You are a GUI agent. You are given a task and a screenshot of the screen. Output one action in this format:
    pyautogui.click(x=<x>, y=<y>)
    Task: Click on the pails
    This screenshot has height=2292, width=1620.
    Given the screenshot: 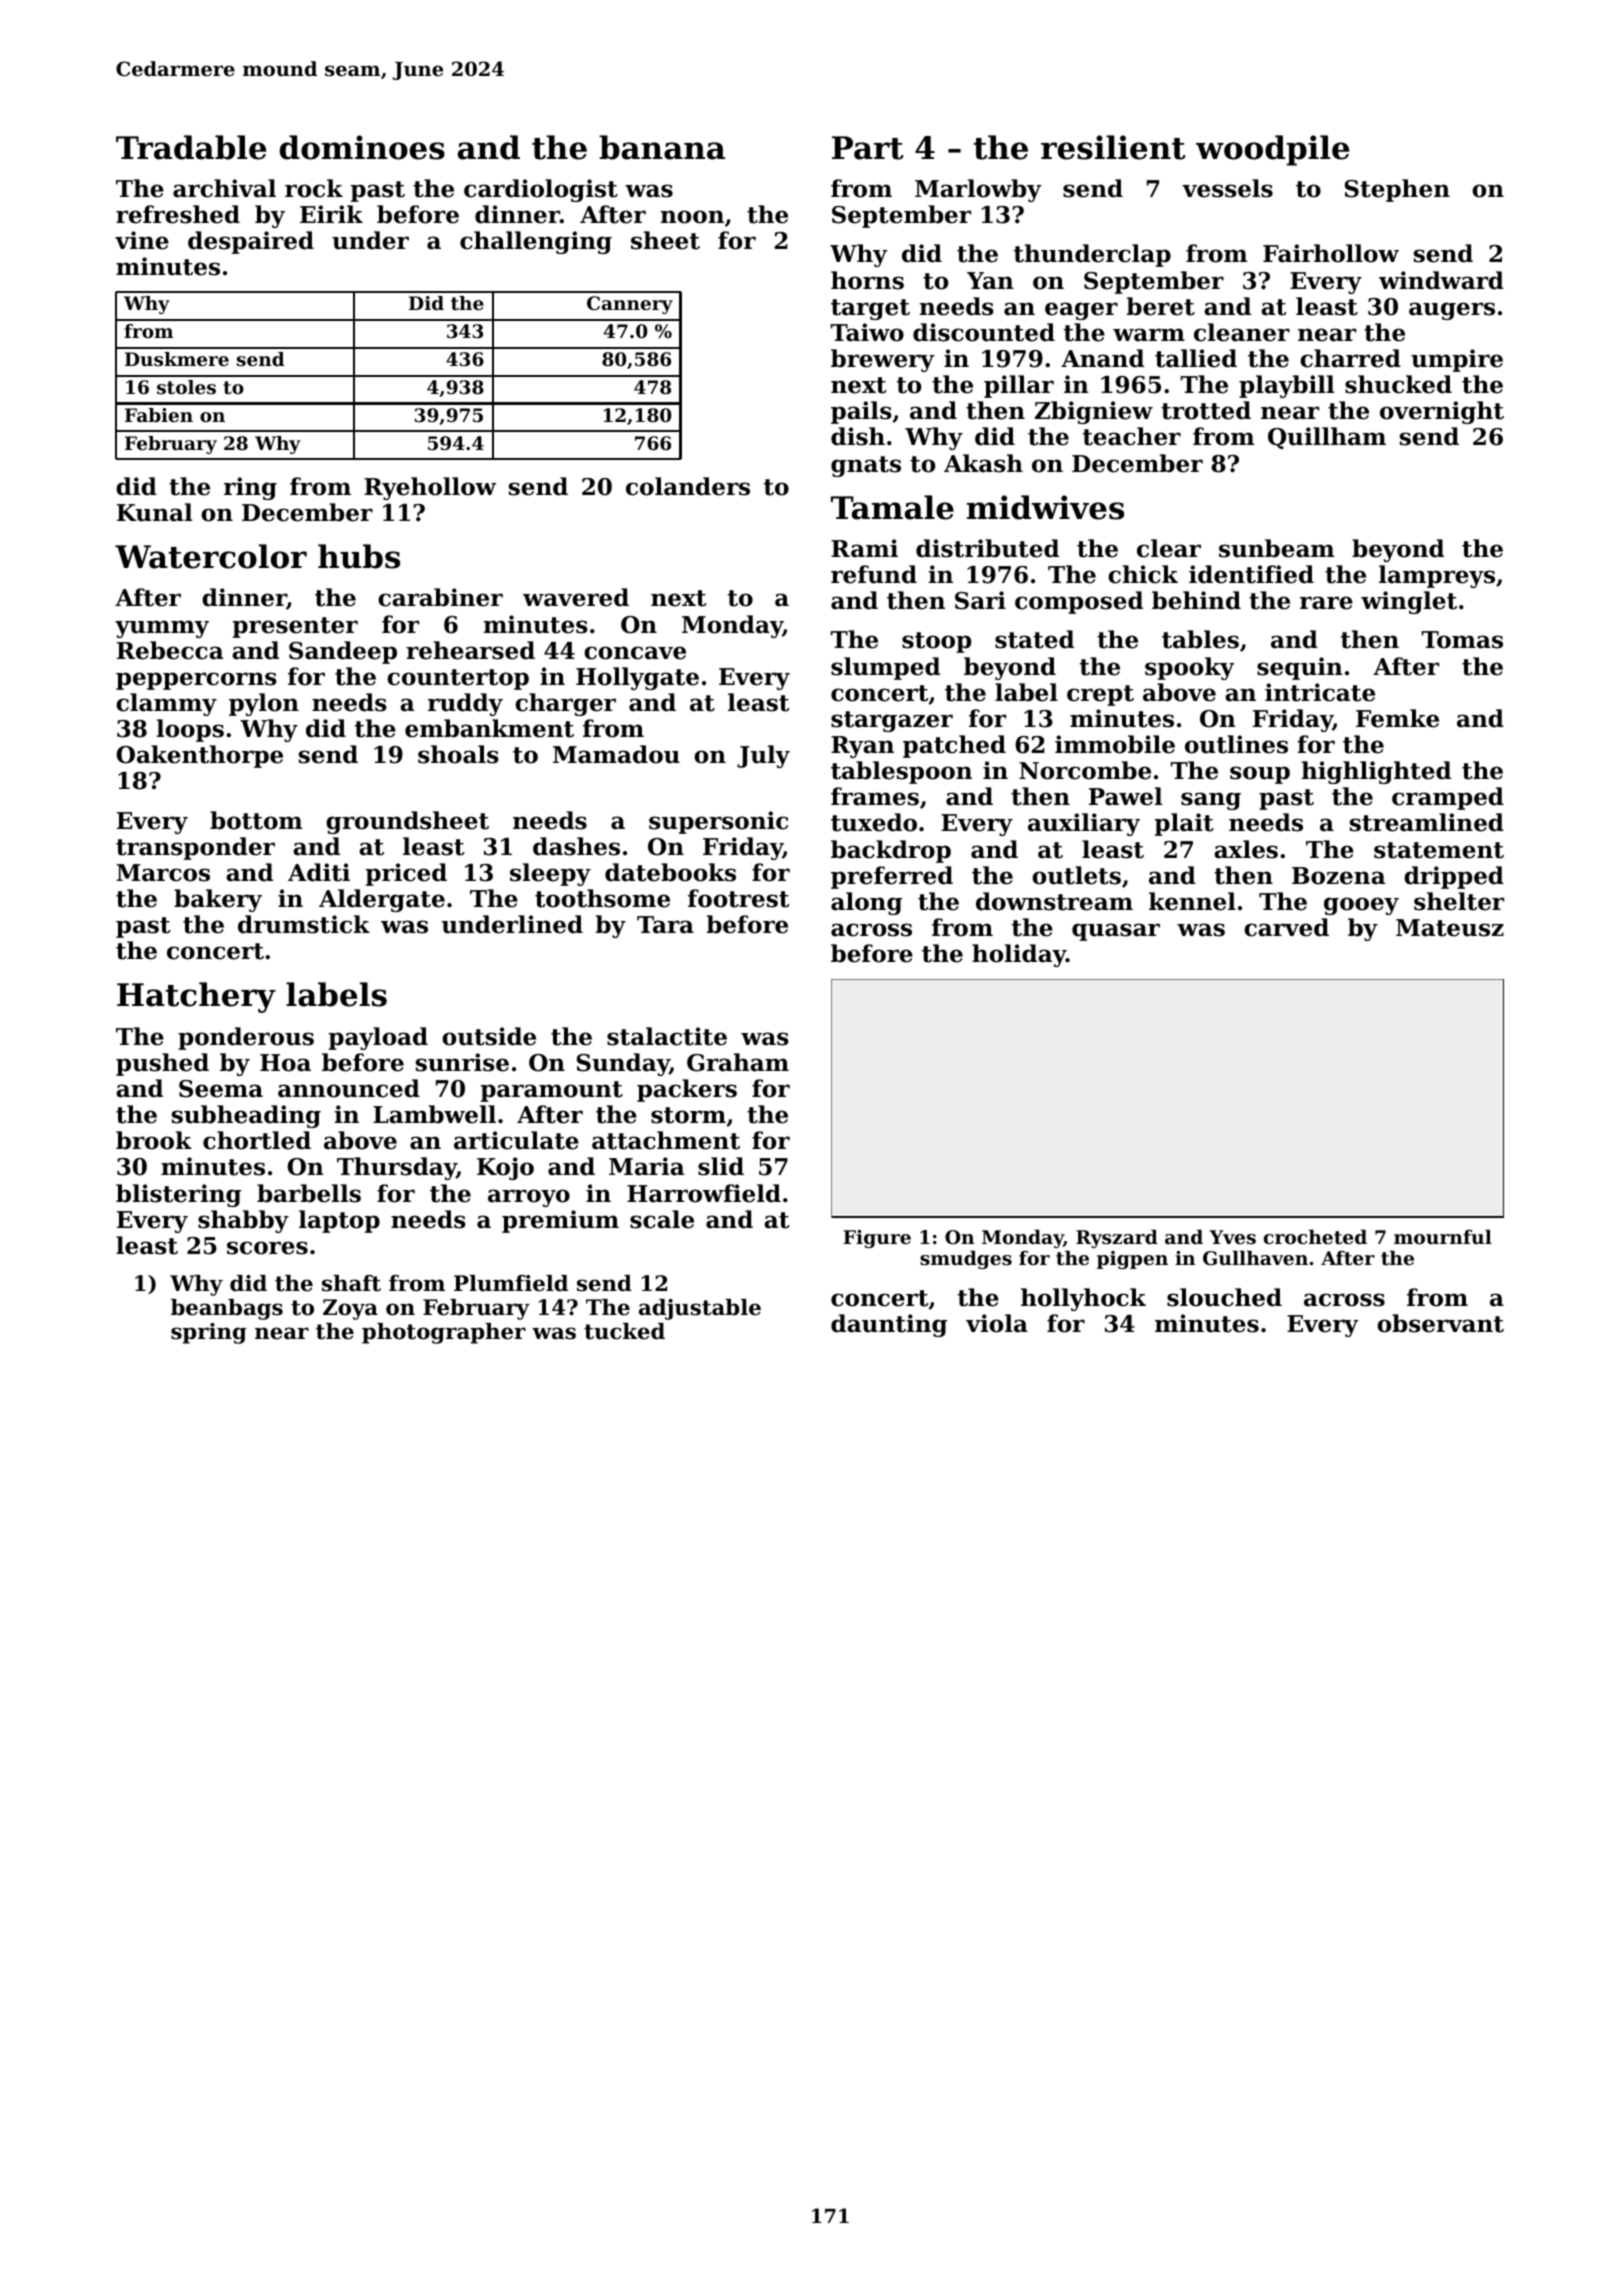 What is the action you would take?
    pyautogui.click(x=861, y=412)
